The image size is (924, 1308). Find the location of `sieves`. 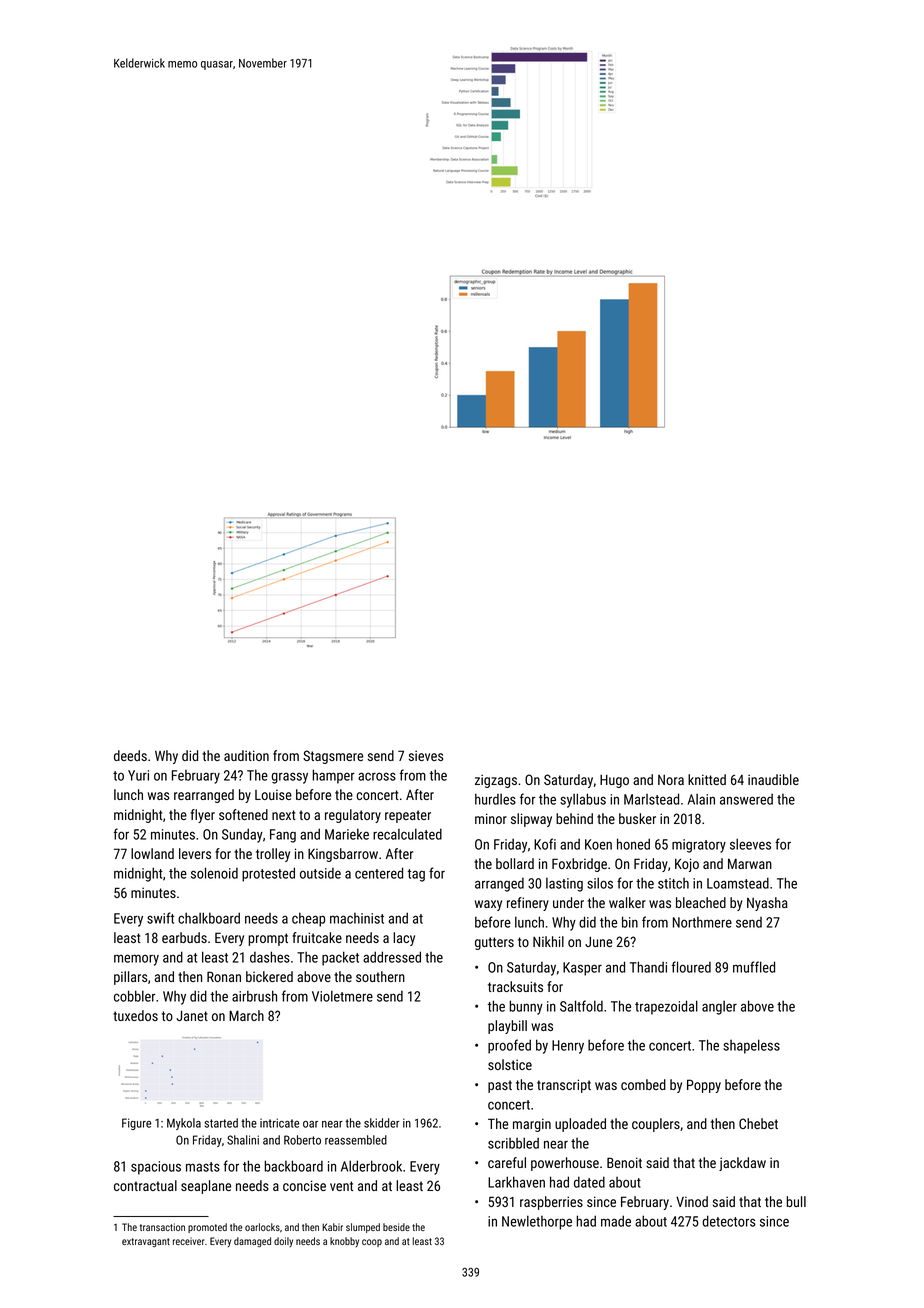

sieves is located at coordinates (426, 755).
